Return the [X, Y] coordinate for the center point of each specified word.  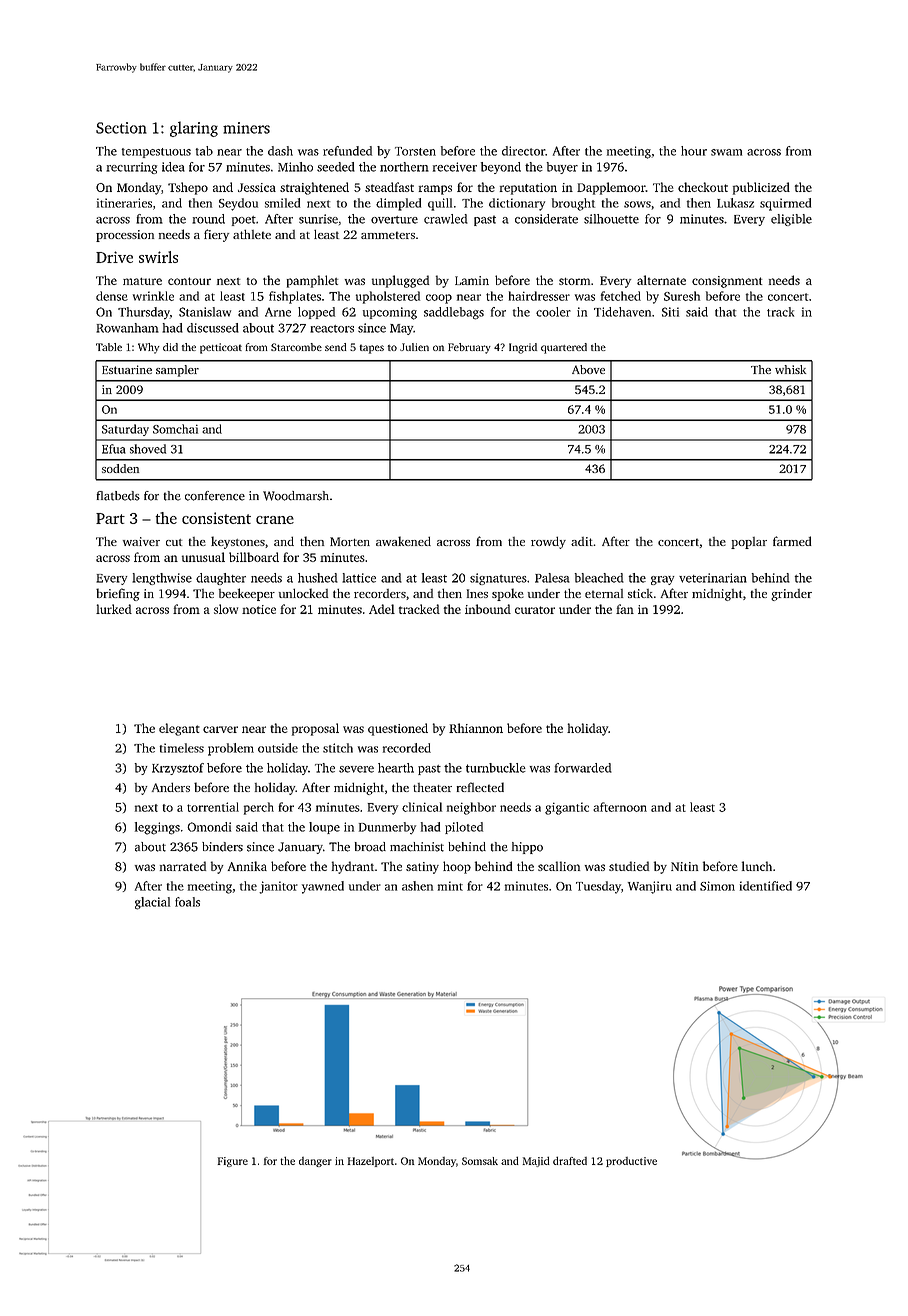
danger [315, 1162]
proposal [315, 729]
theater [432, 787]
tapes [372, 349]
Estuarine [127, 369]
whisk [790, 369]
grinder [791, 595]
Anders [171, 787]
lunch [757, 866]
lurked [114, 609]
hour [694, 151]
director [523, 151]
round [208, 219]
